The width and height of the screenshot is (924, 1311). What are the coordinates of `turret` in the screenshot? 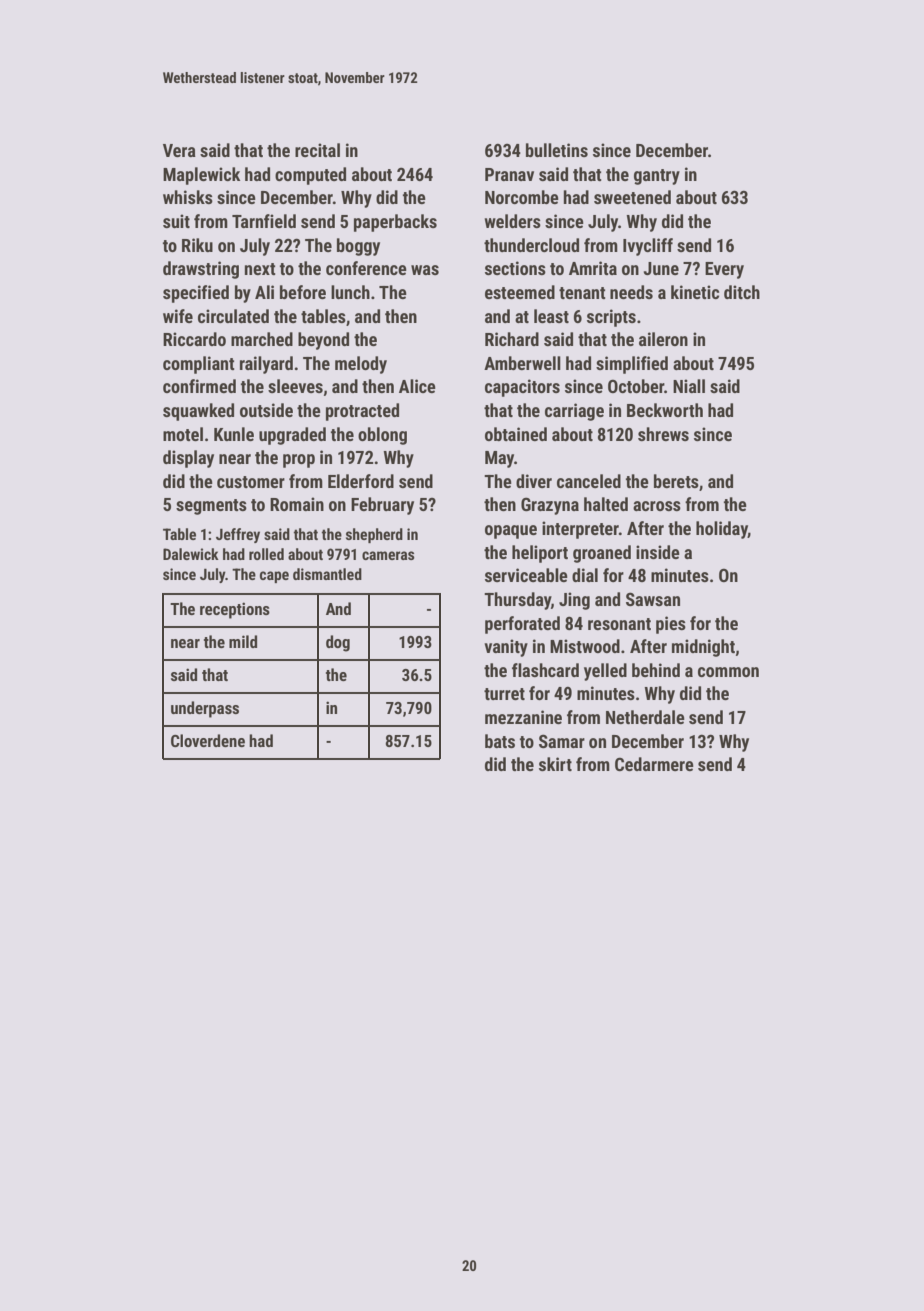 It's located at (504, 694).
